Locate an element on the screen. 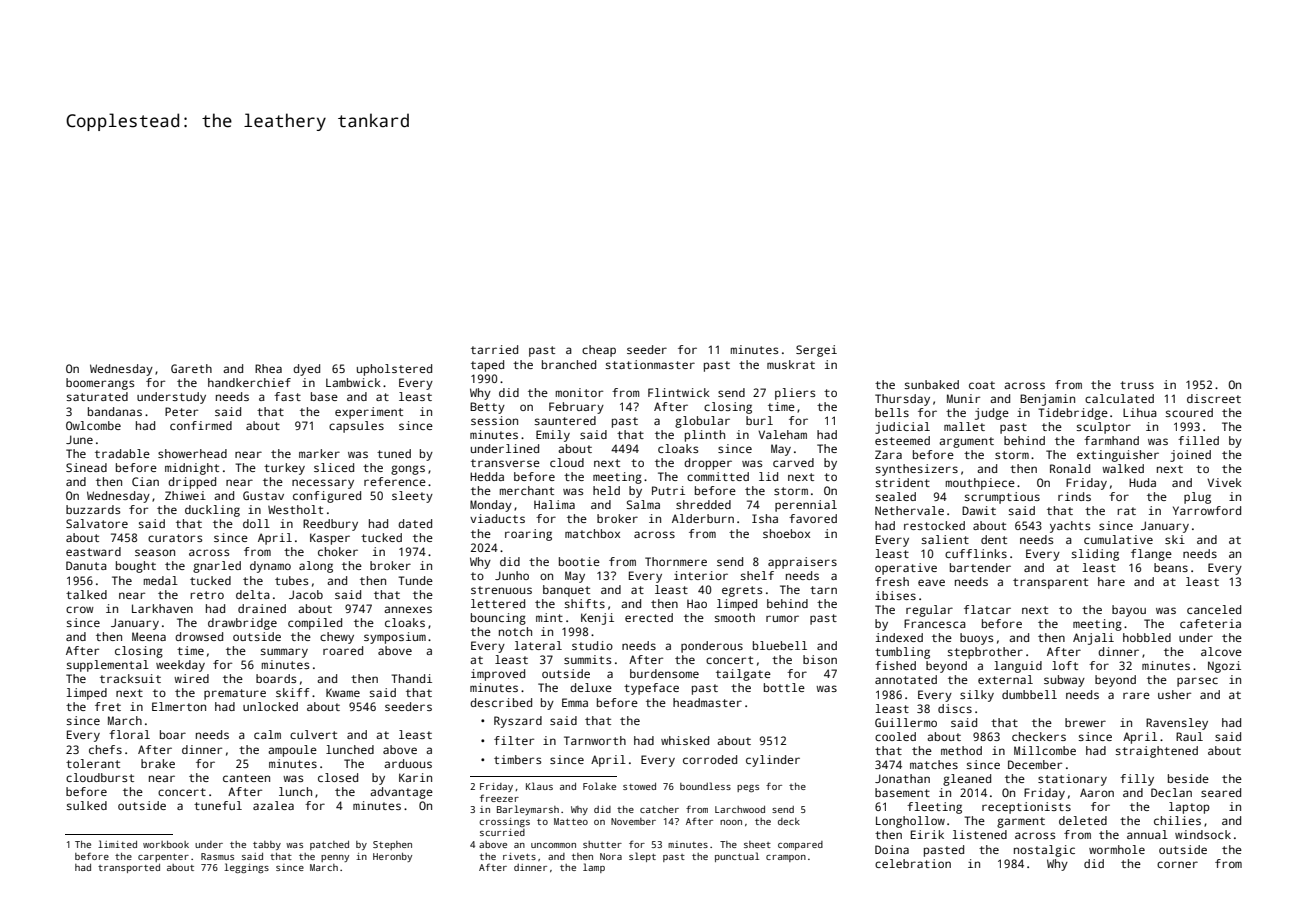 The width and height of the screenshot is (1308, 924). lateral is located at coordinates (538, 645).
